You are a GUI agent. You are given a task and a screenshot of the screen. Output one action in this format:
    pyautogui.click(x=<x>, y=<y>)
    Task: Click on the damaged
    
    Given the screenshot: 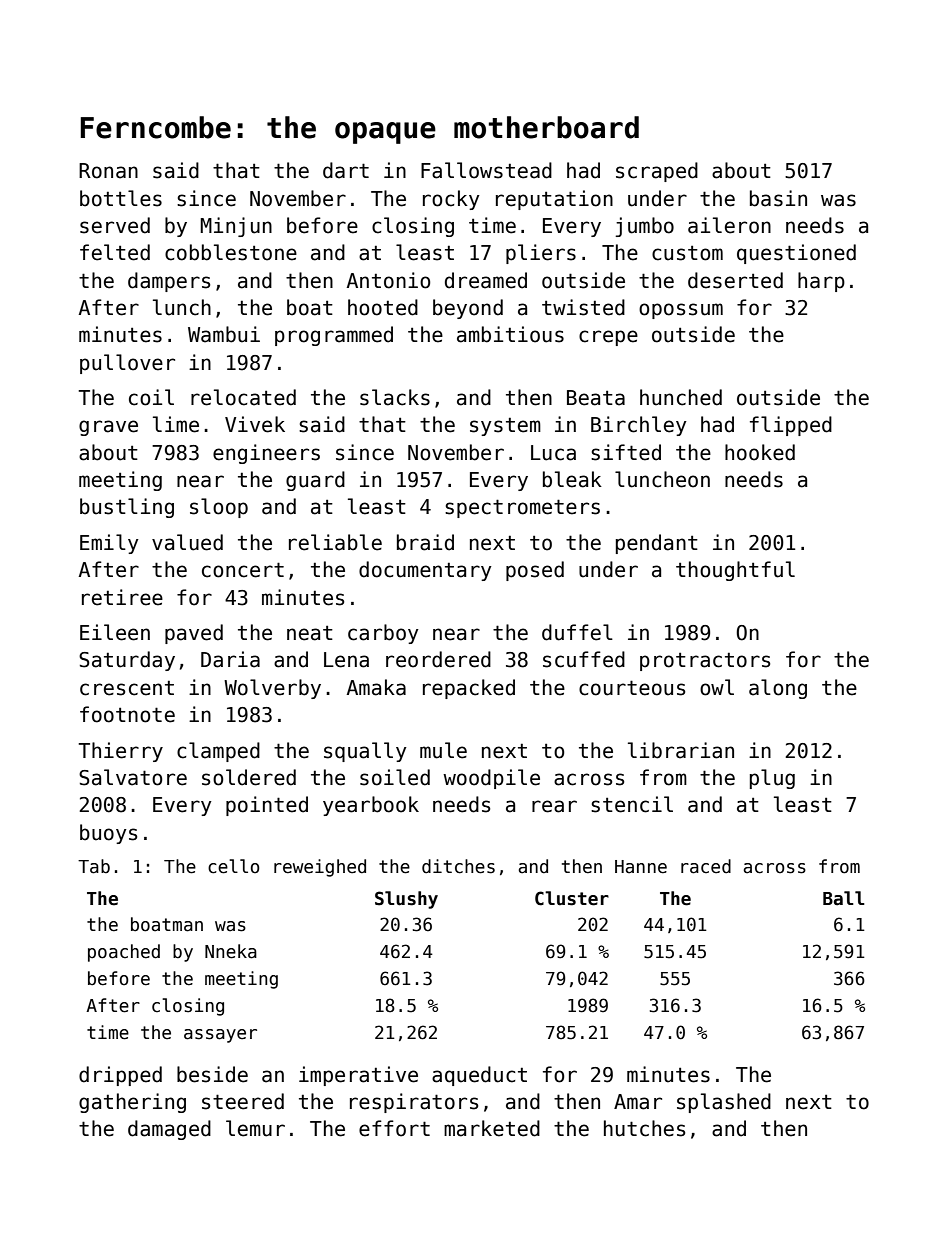 What is the action you would take?
    pyautogui.click(x=169, y=1130)
